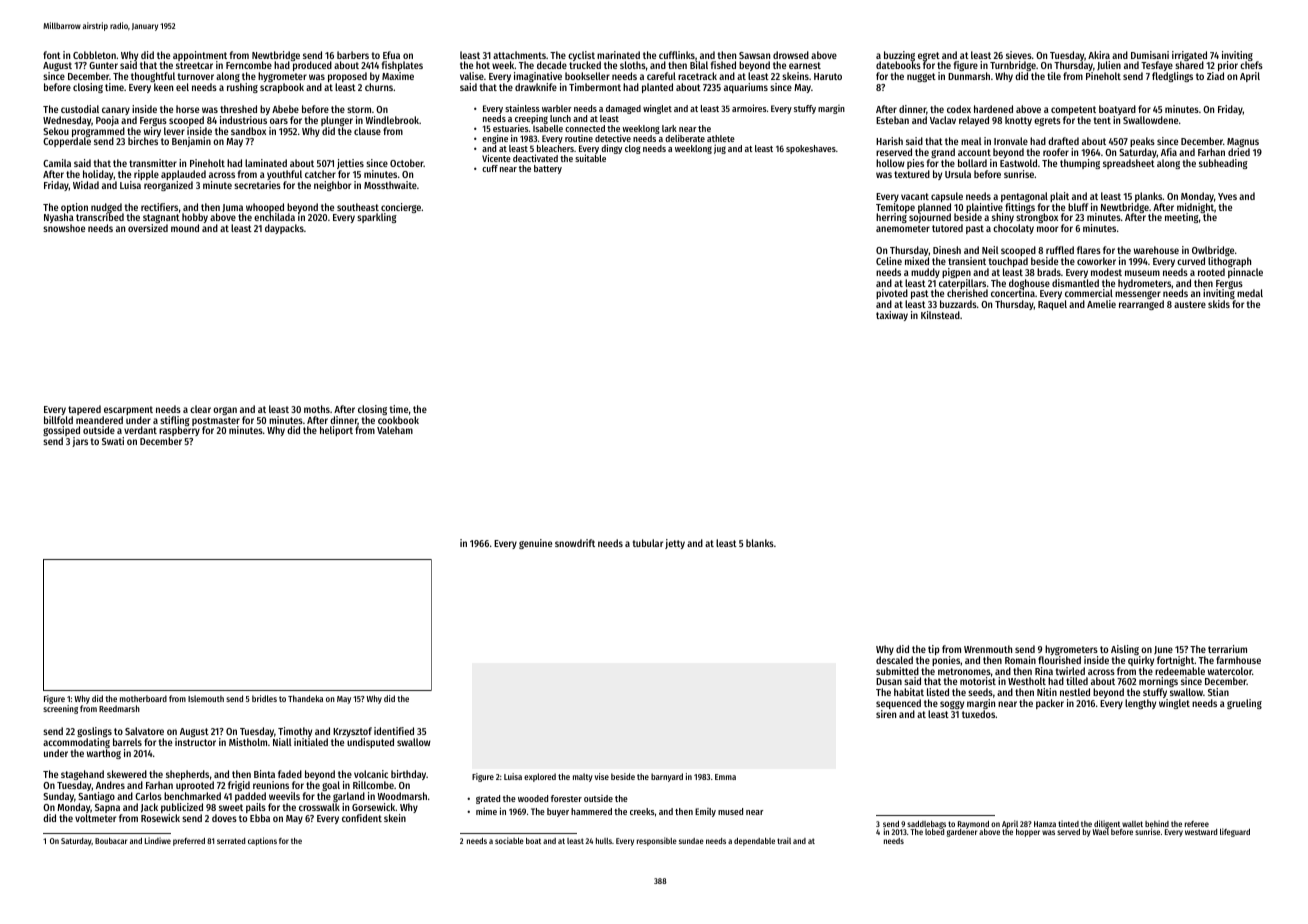  What do you see at coordinates (1189, 56) in the image?
I see `irrigated` at bounding box center [1189, 56].
